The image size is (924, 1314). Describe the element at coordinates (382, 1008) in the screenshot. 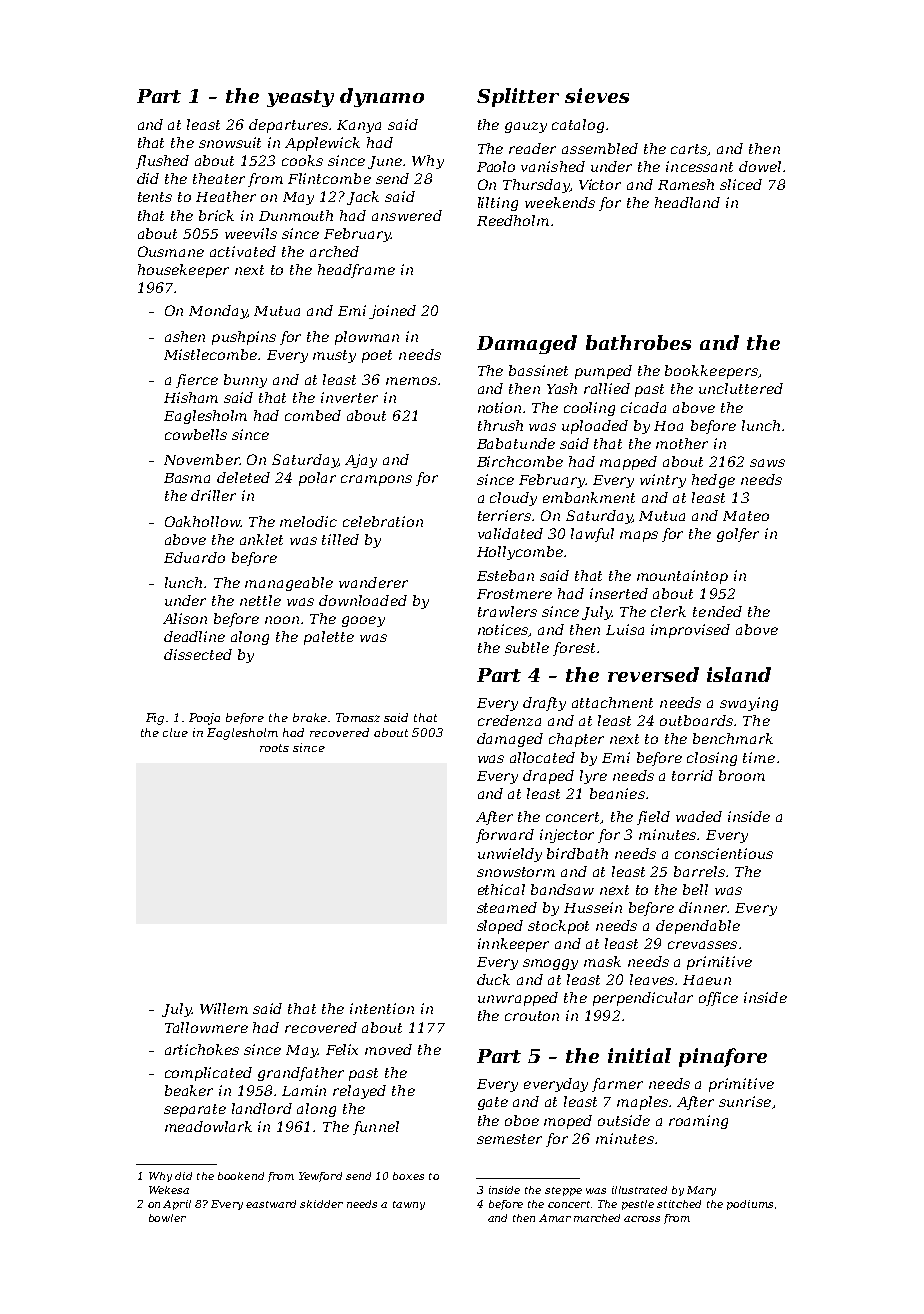

I see `intention` at that location.
